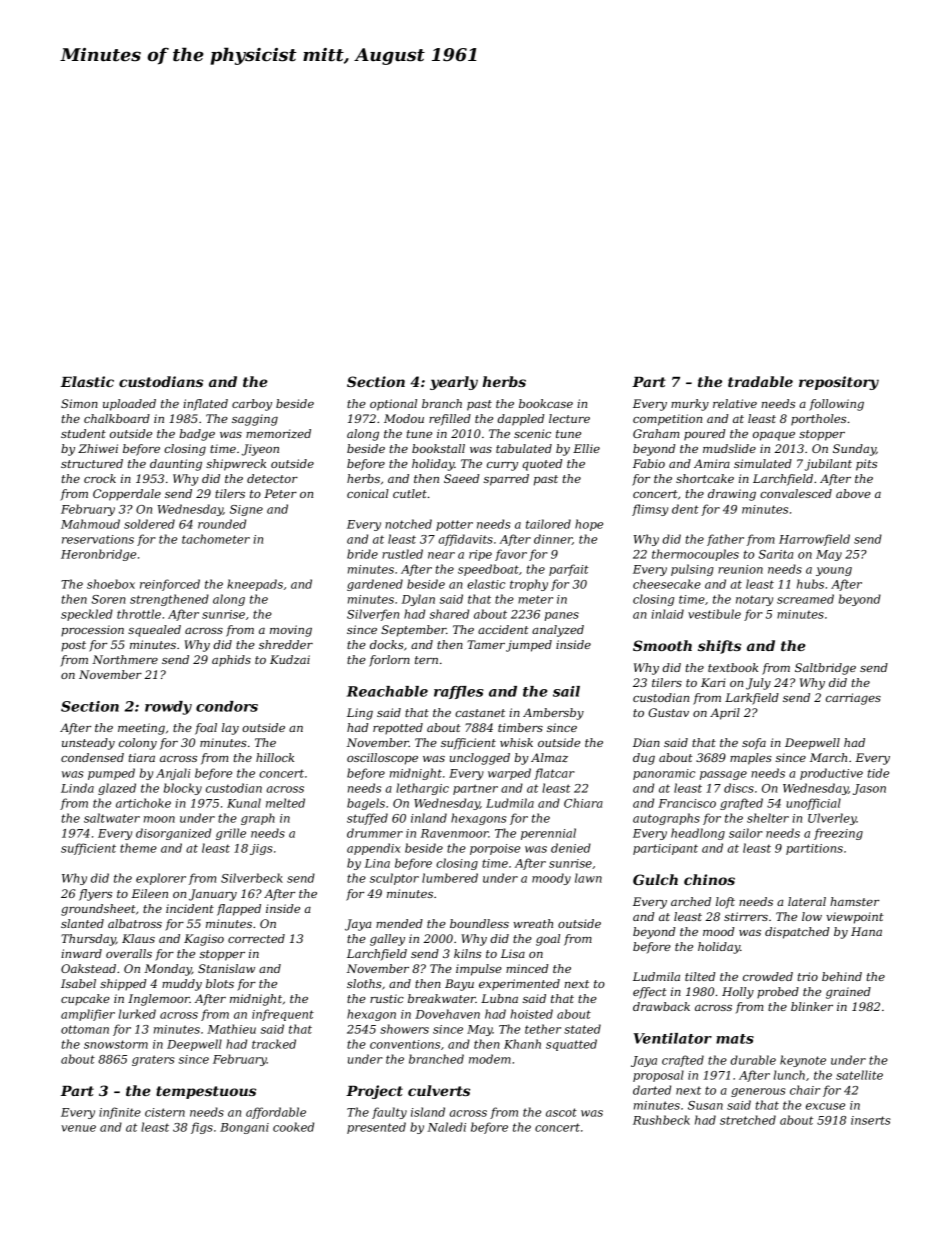 This image has height=1233, width=952. Describe the element at coordinates (88, 744) in the image. I see `unsteady` at that location.
